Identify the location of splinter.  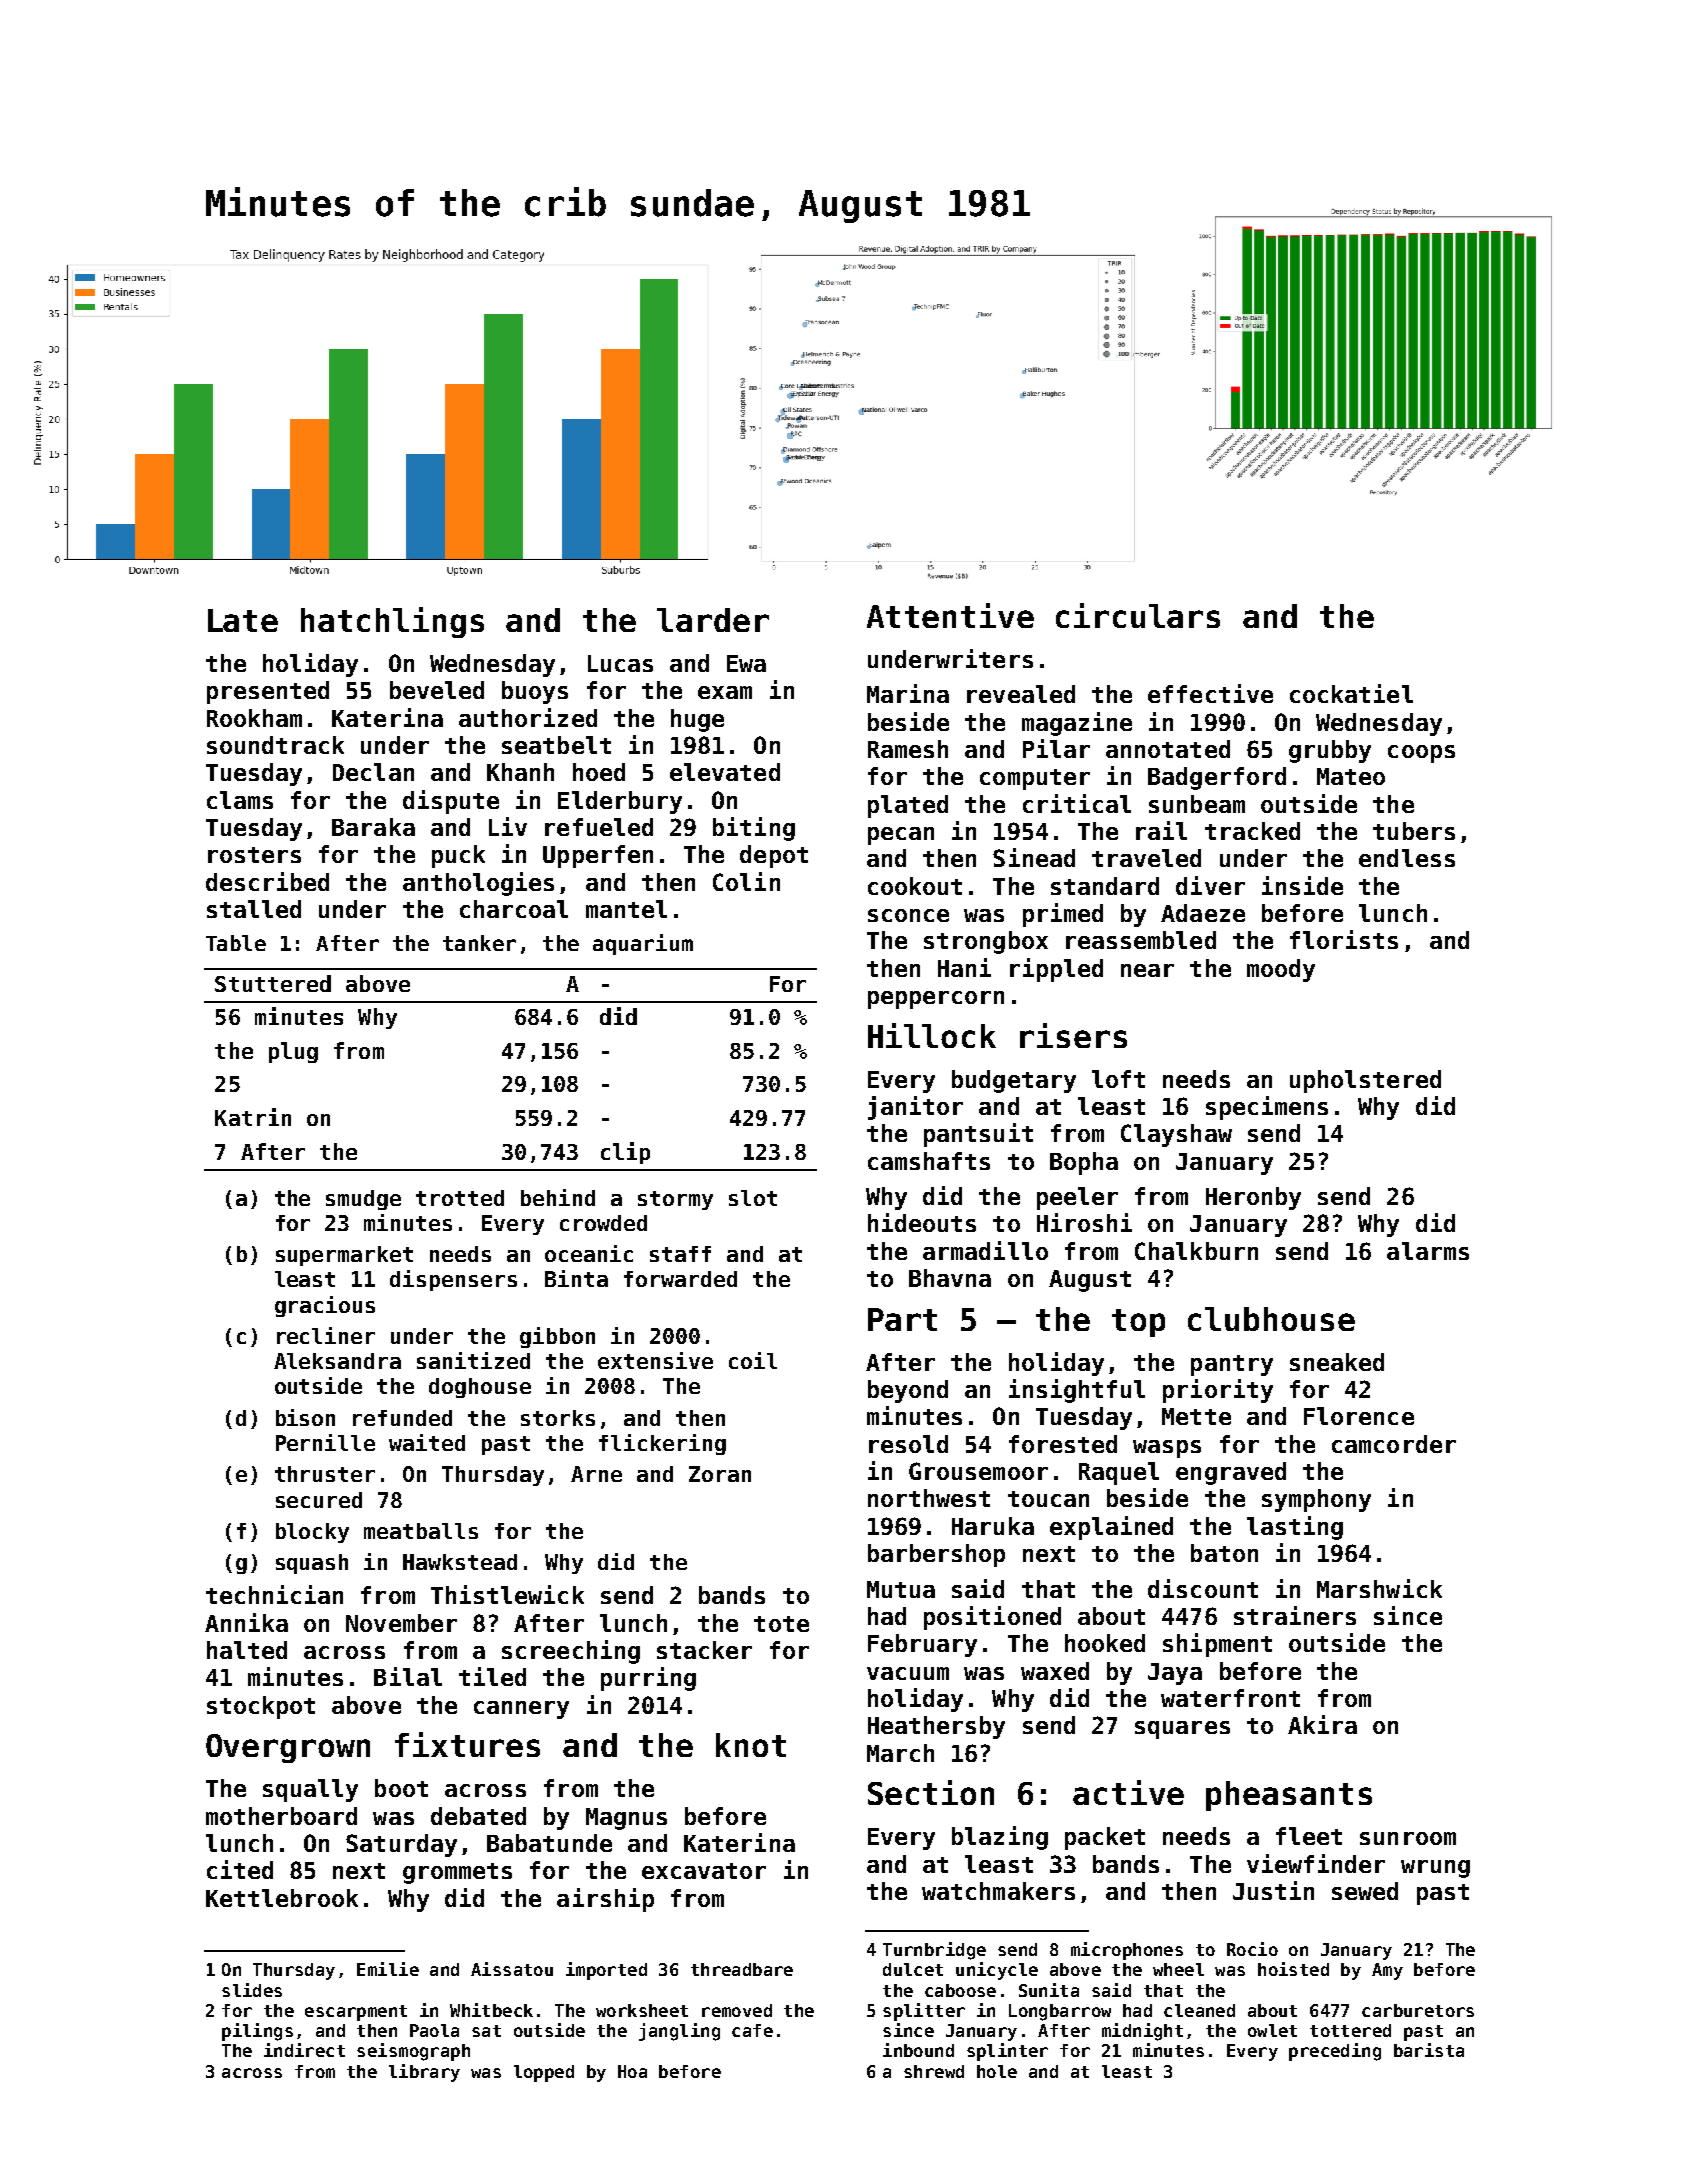
(1007, 2052).
